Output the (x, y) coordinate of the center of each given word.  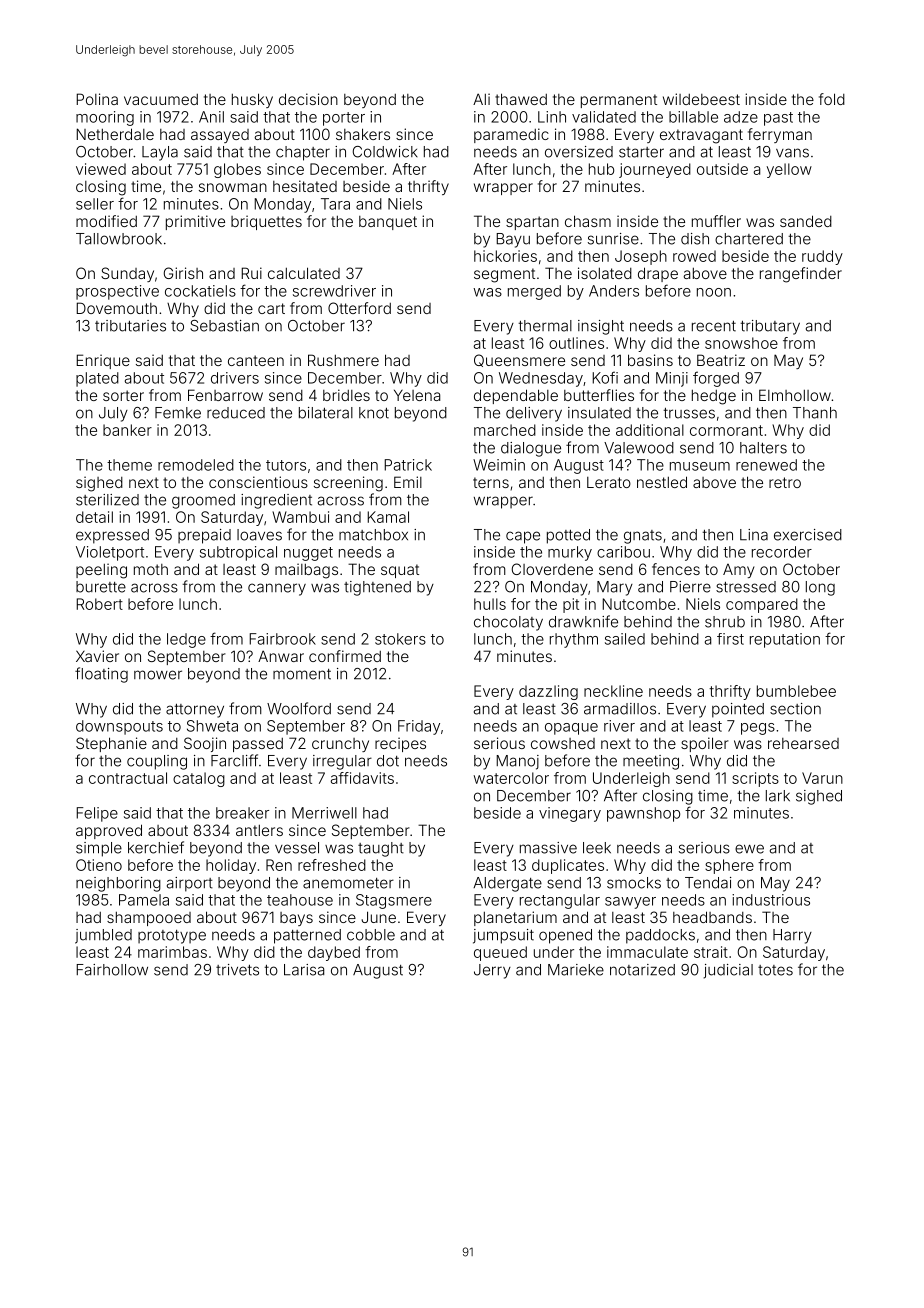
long (820, 588)
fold (832, 99)
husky (252, 100)
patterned (307, 936)
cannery (277, 589)
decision (308, 99)
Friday (419, 727)
